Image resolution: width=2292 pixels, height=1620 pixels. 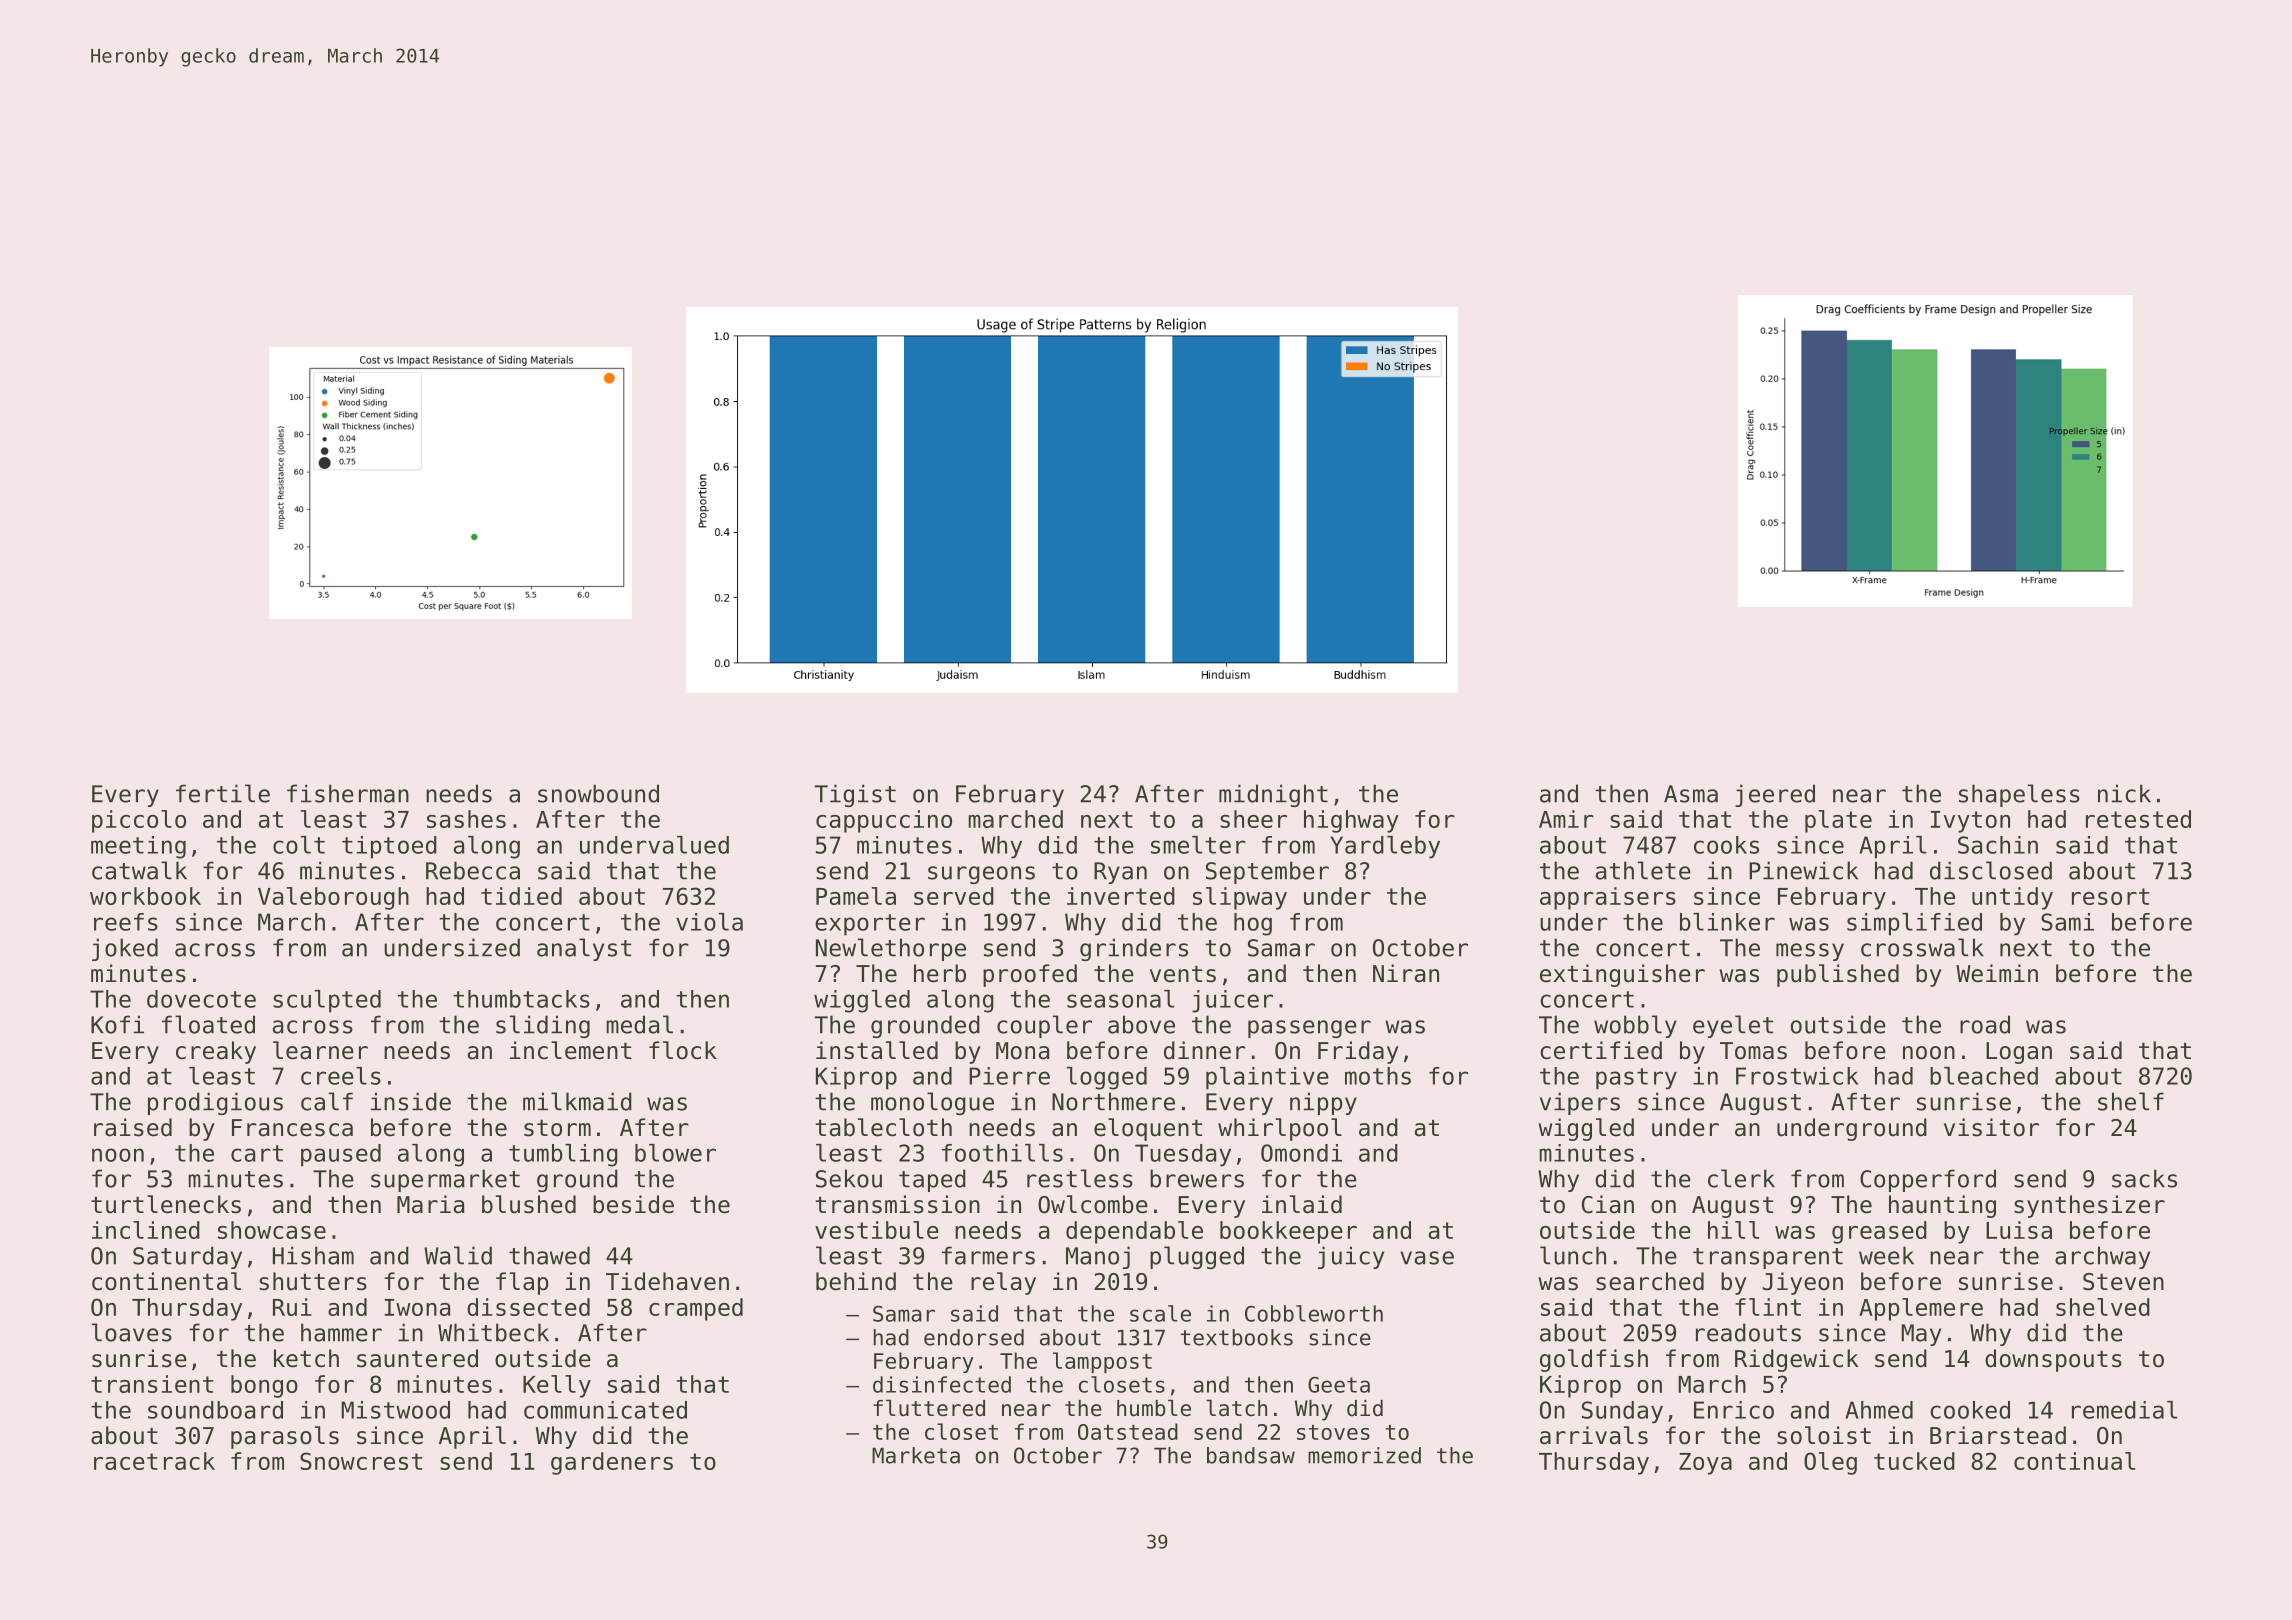 What do you see at coordinates (1594, 1435) in the image?
I see `arrivals` at bounding box center [1594, 1435].
